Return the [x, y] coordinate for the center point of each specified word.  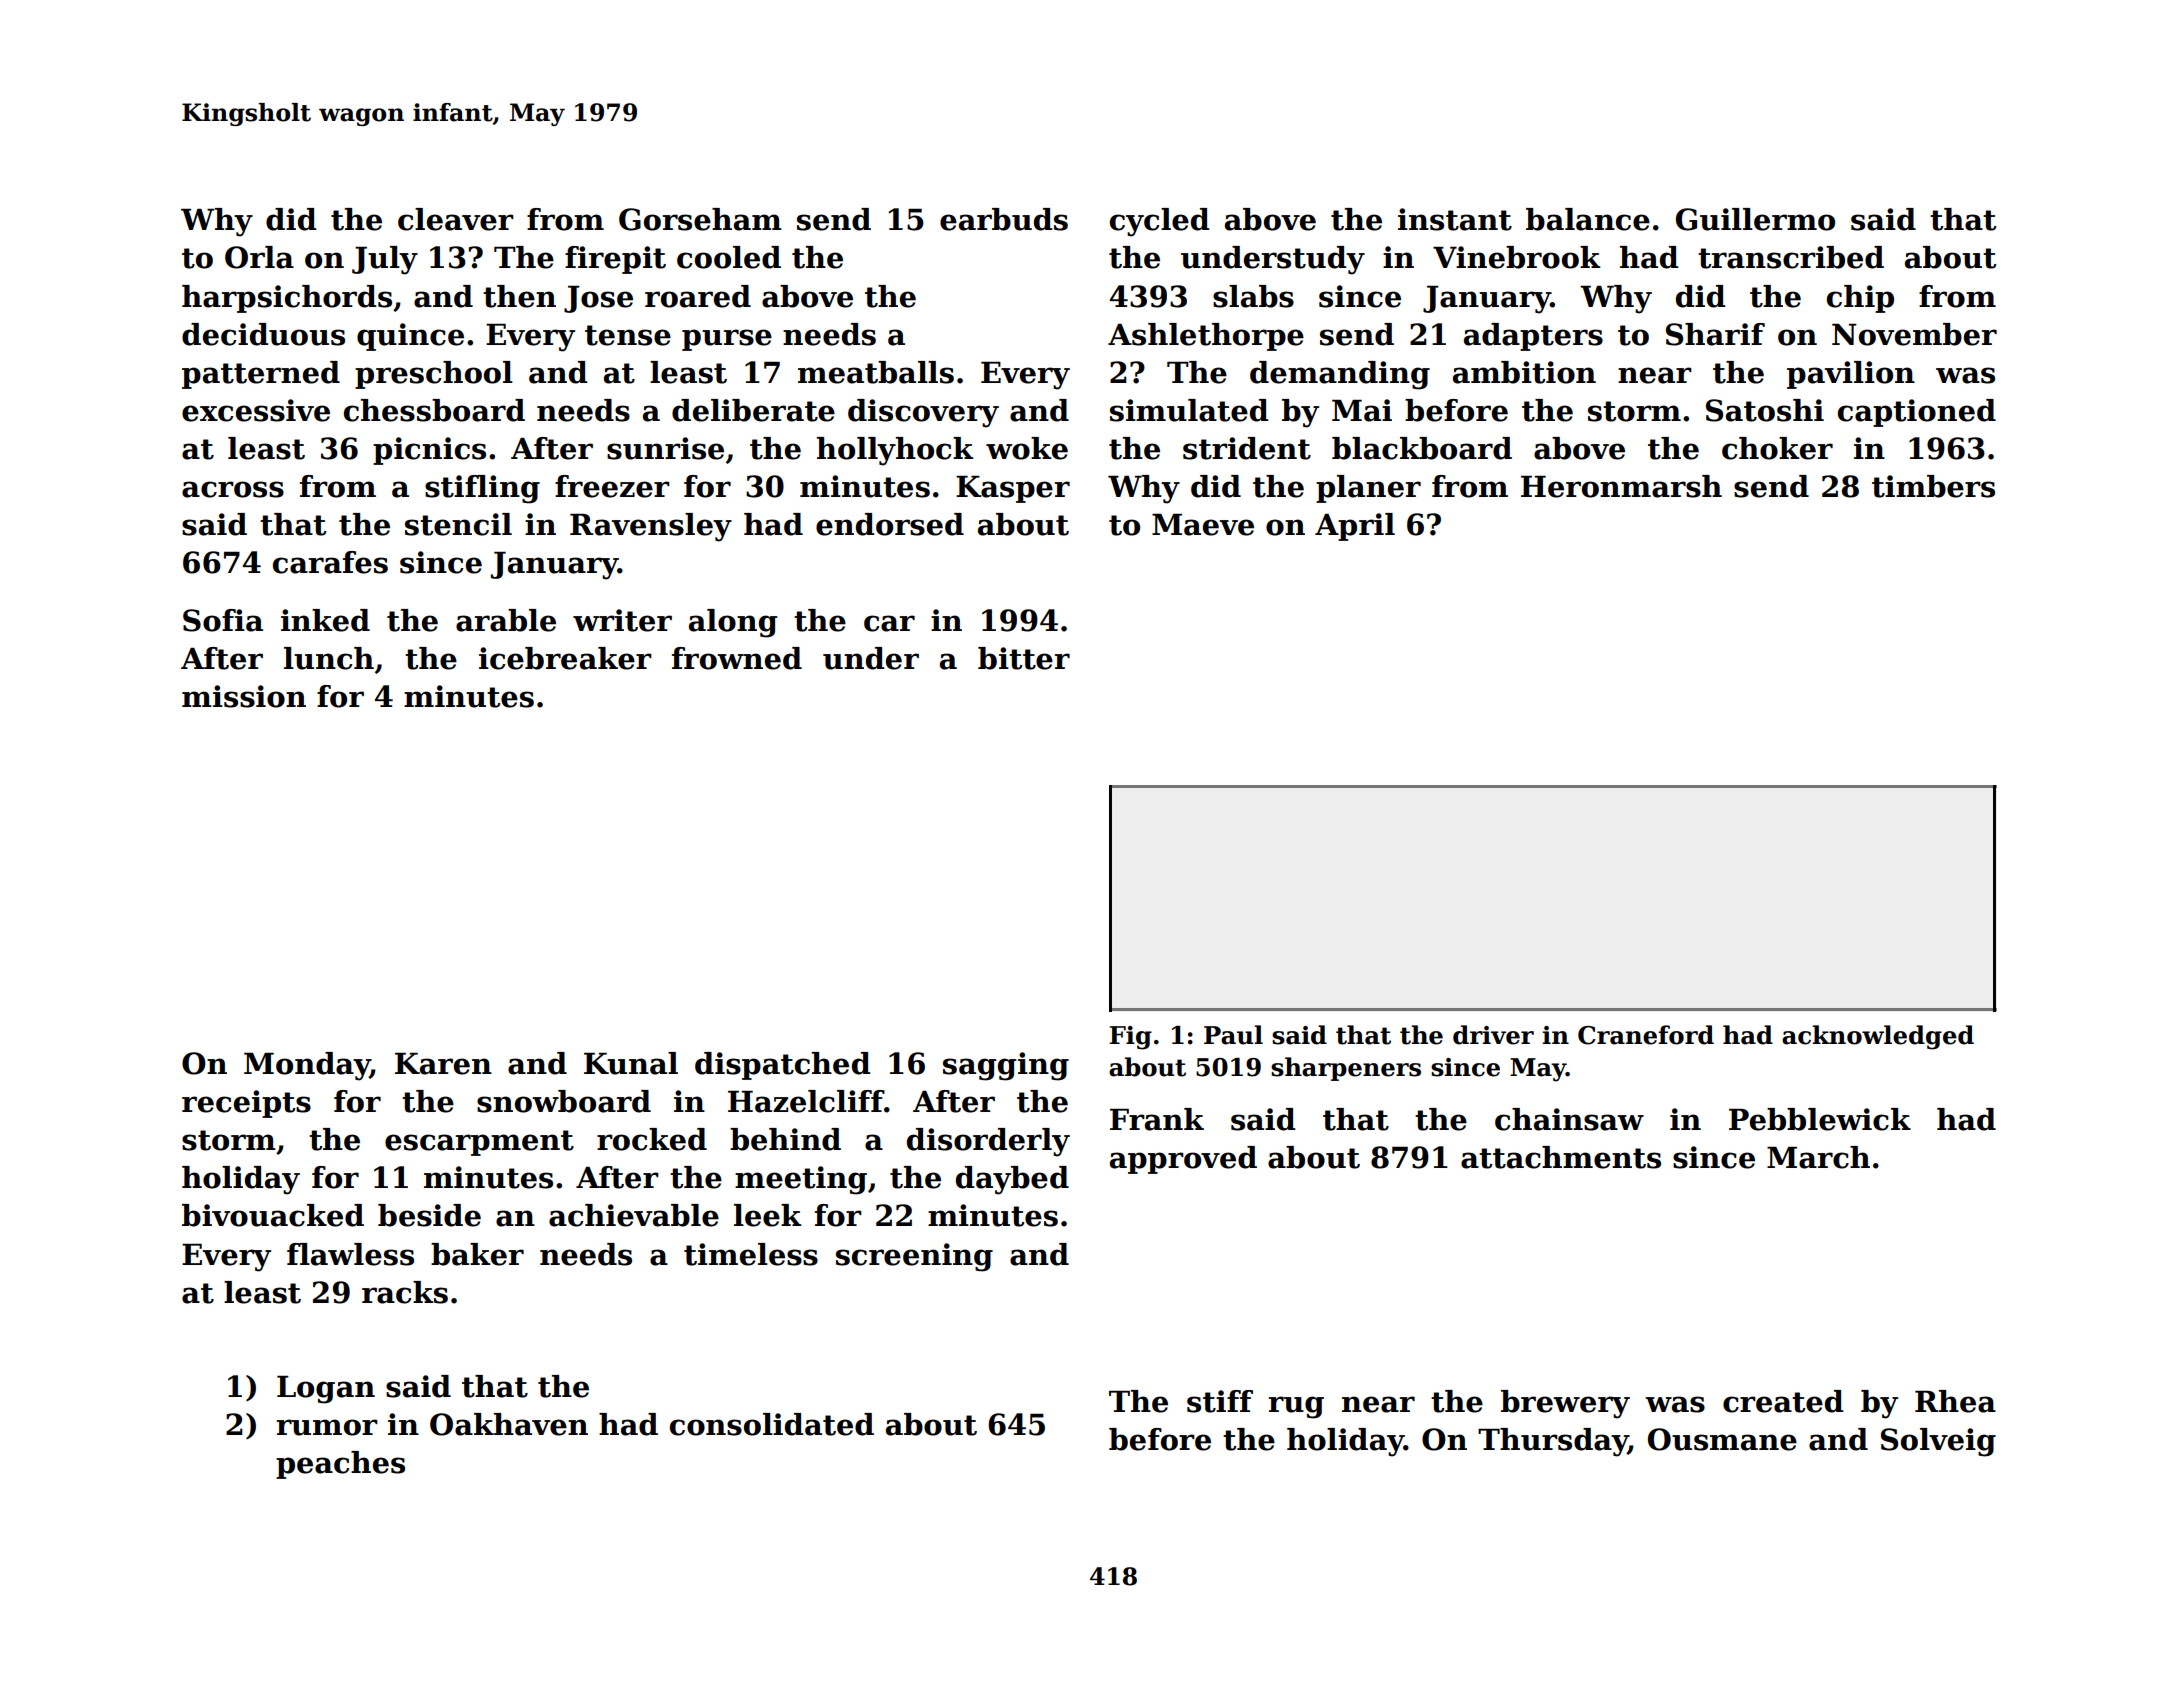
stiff [1220, 1401]
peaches [340, 1465]
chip [1860, 299]
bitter [1024, 658]
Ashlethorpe [1206, 337]
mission [244, 696]
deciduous [263, 334]
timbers [1933, 486]
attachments [1561, 1157]
